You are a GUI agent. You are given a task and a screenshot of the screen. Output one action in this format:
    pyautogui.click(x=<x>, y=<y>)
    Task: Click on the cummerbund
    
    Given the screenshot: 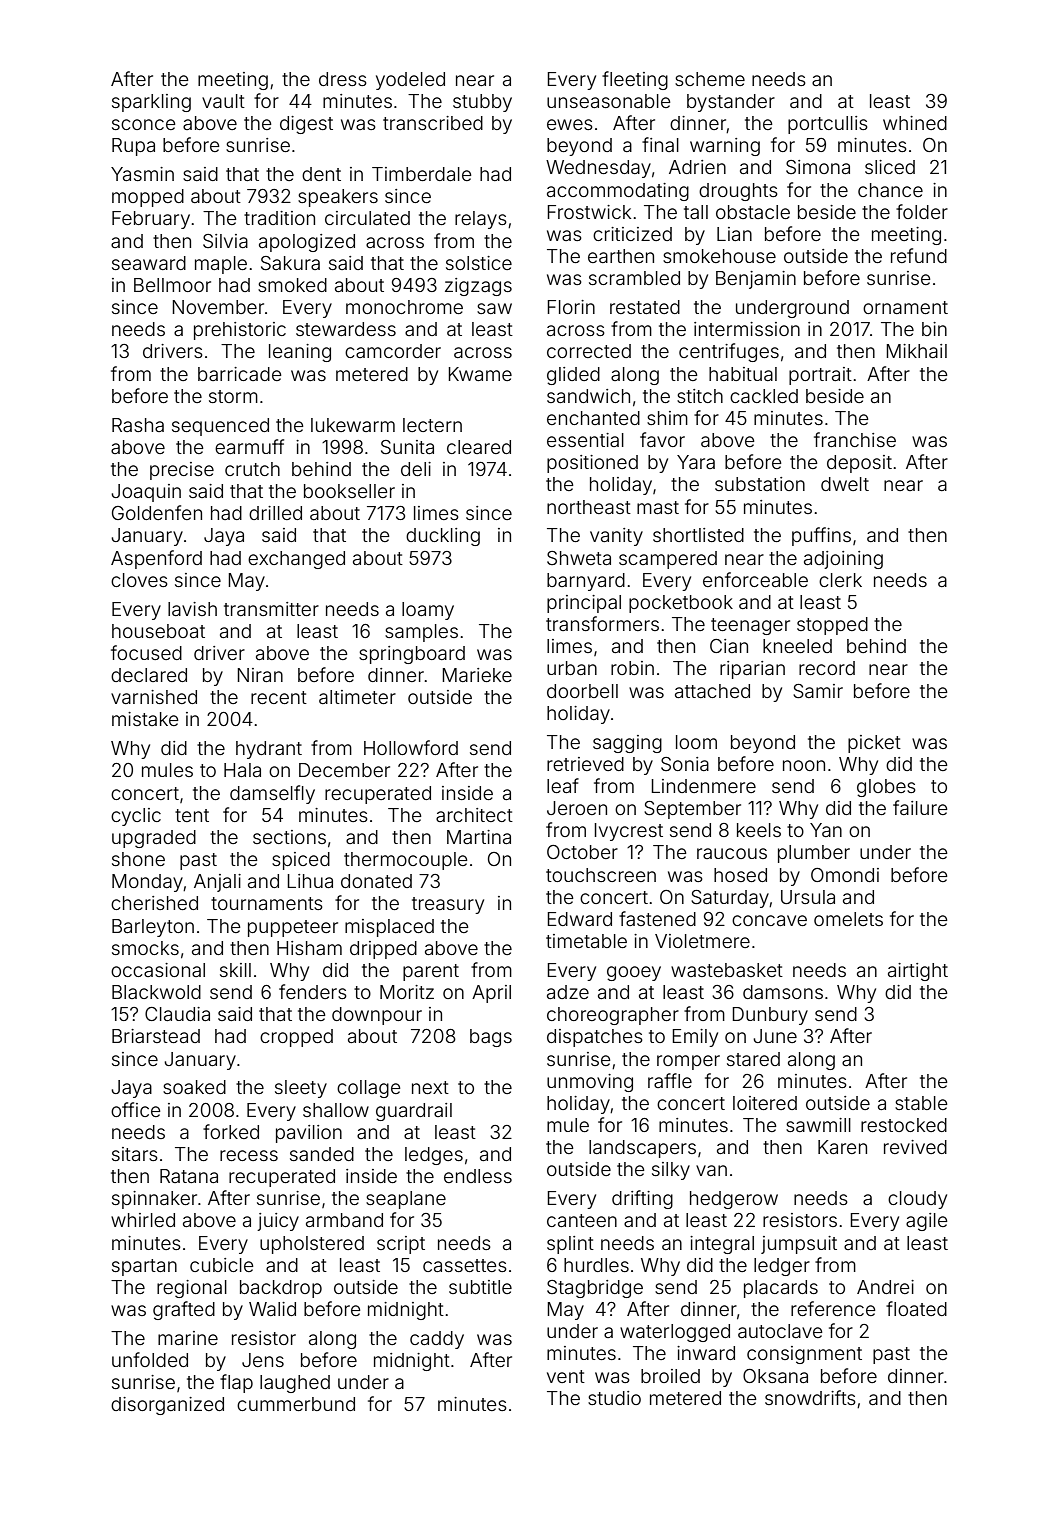 What is the action you would take?
    pyautogui.click(x=296, y=1404)
